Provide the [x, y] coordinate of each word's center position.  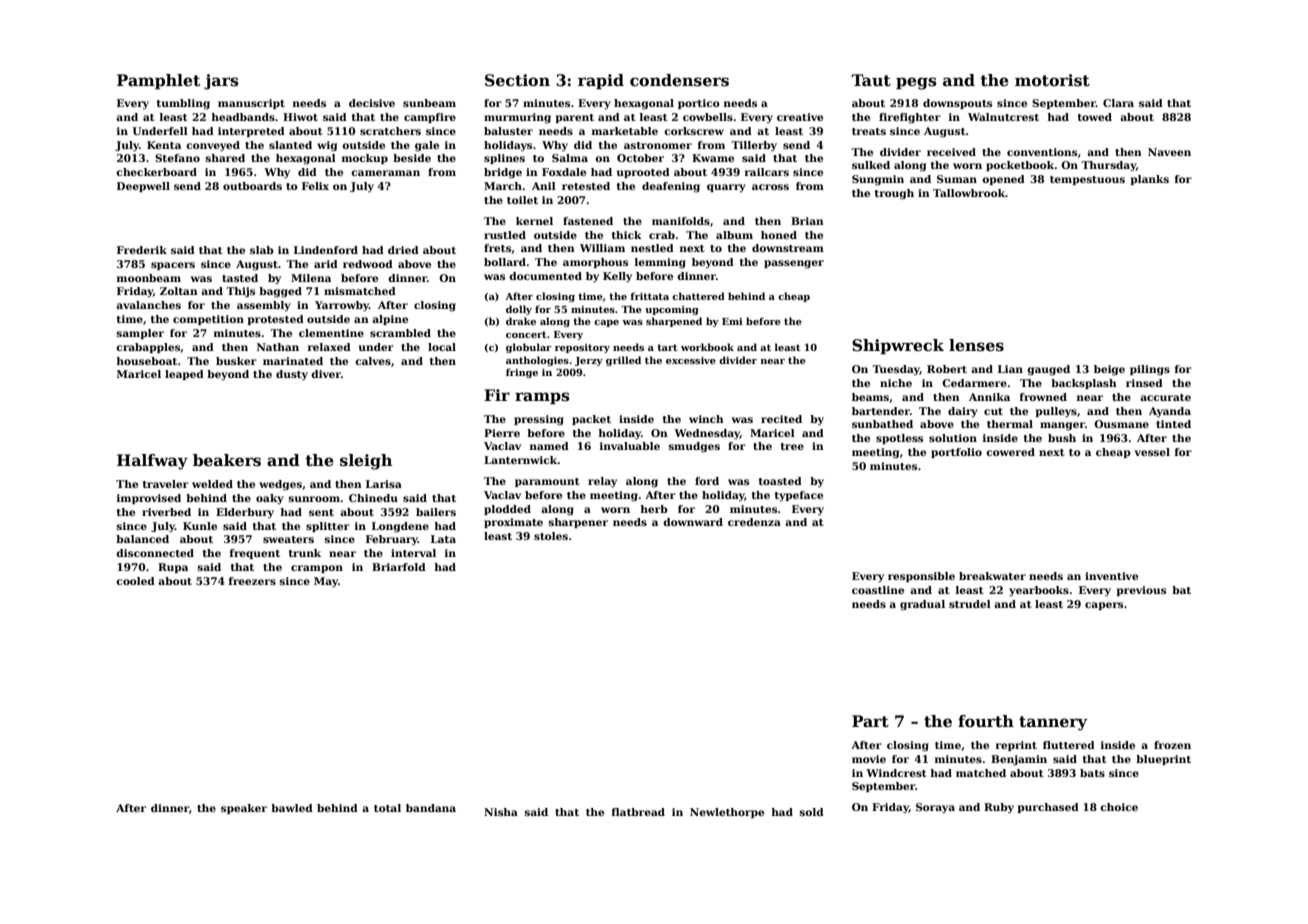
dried [403, 250]
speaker [244, 809]
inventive [1111, 576]
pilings [1150, 370]
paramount [547, 482]
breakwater [992, 576]
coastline [878, 590]
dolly [519, 310]
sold [812, 812]
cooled [135, 581]
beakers [227, 460]
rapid [601, 81]
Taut [871, 80]
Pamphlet [158, 81]
